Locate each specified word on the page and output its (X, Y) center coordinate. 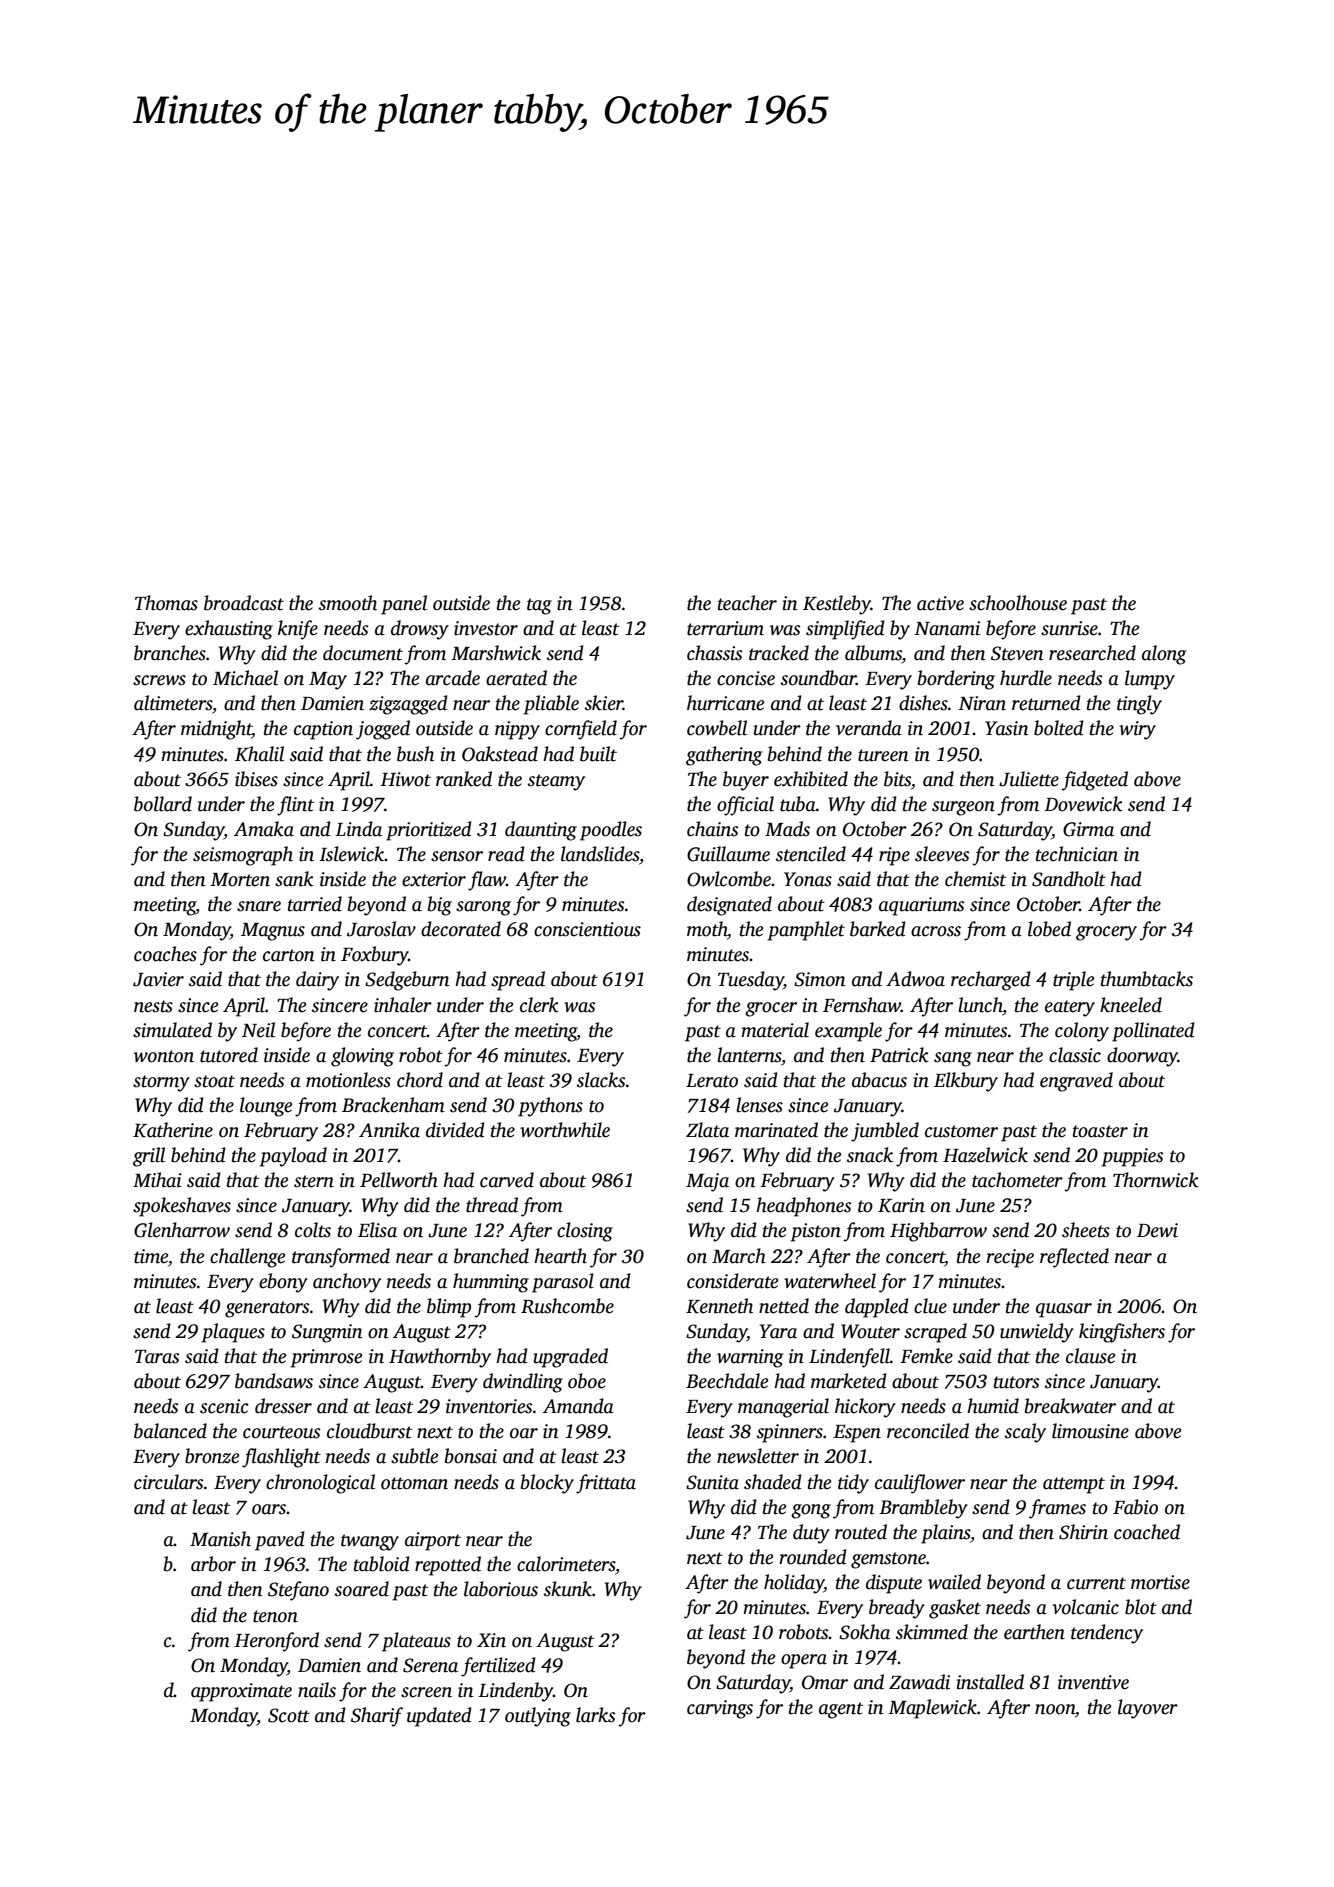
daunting (541, 831)
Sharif (377, 1717)
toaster (1100, 1131)
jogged (383, 730)
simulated (172, 1030)
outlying (538, 1717)
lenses (759, 1105)
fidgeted (1095, 781)
